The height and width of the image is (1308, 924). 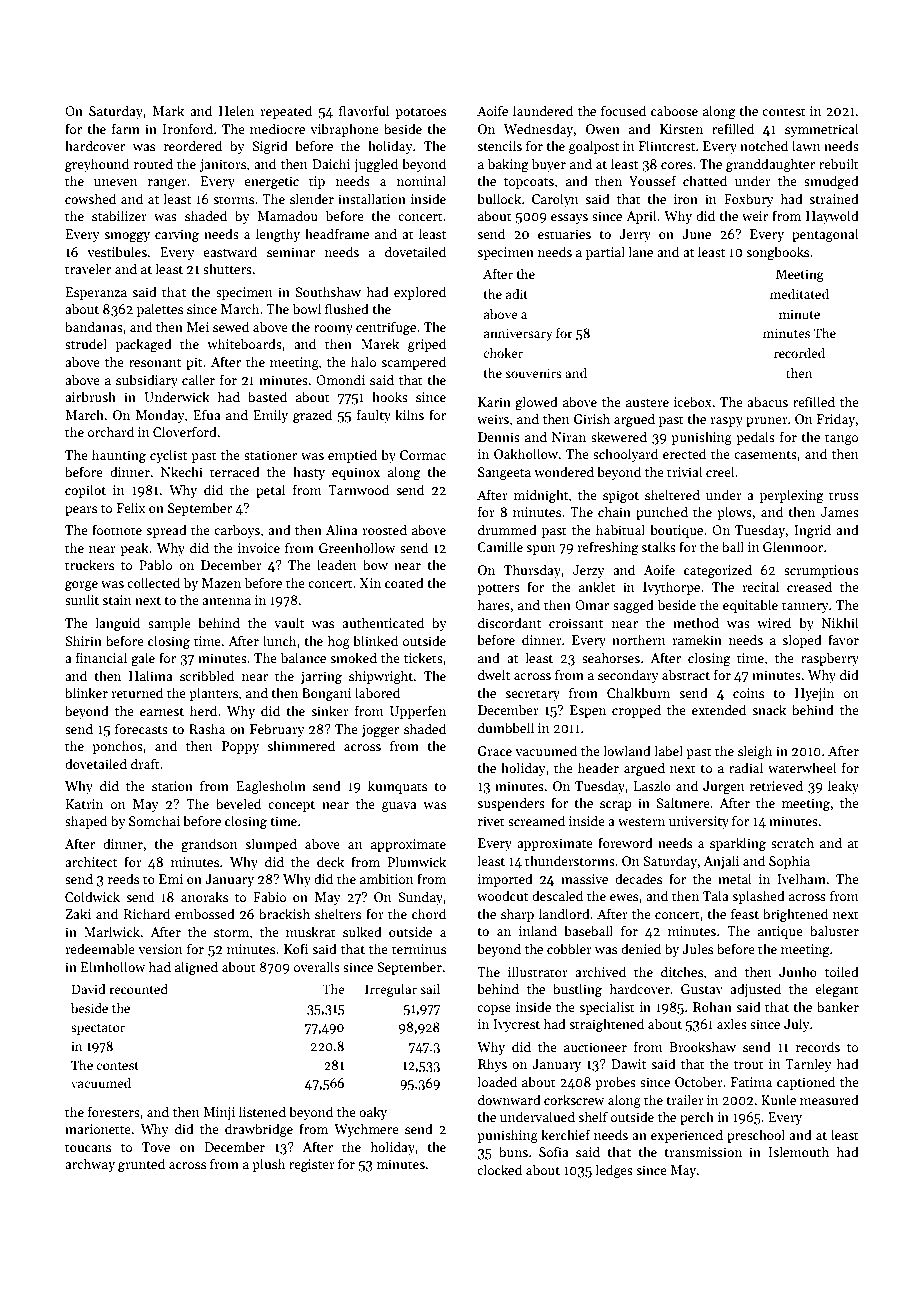 I want to click on caboose, so click(x=674, y=110).
